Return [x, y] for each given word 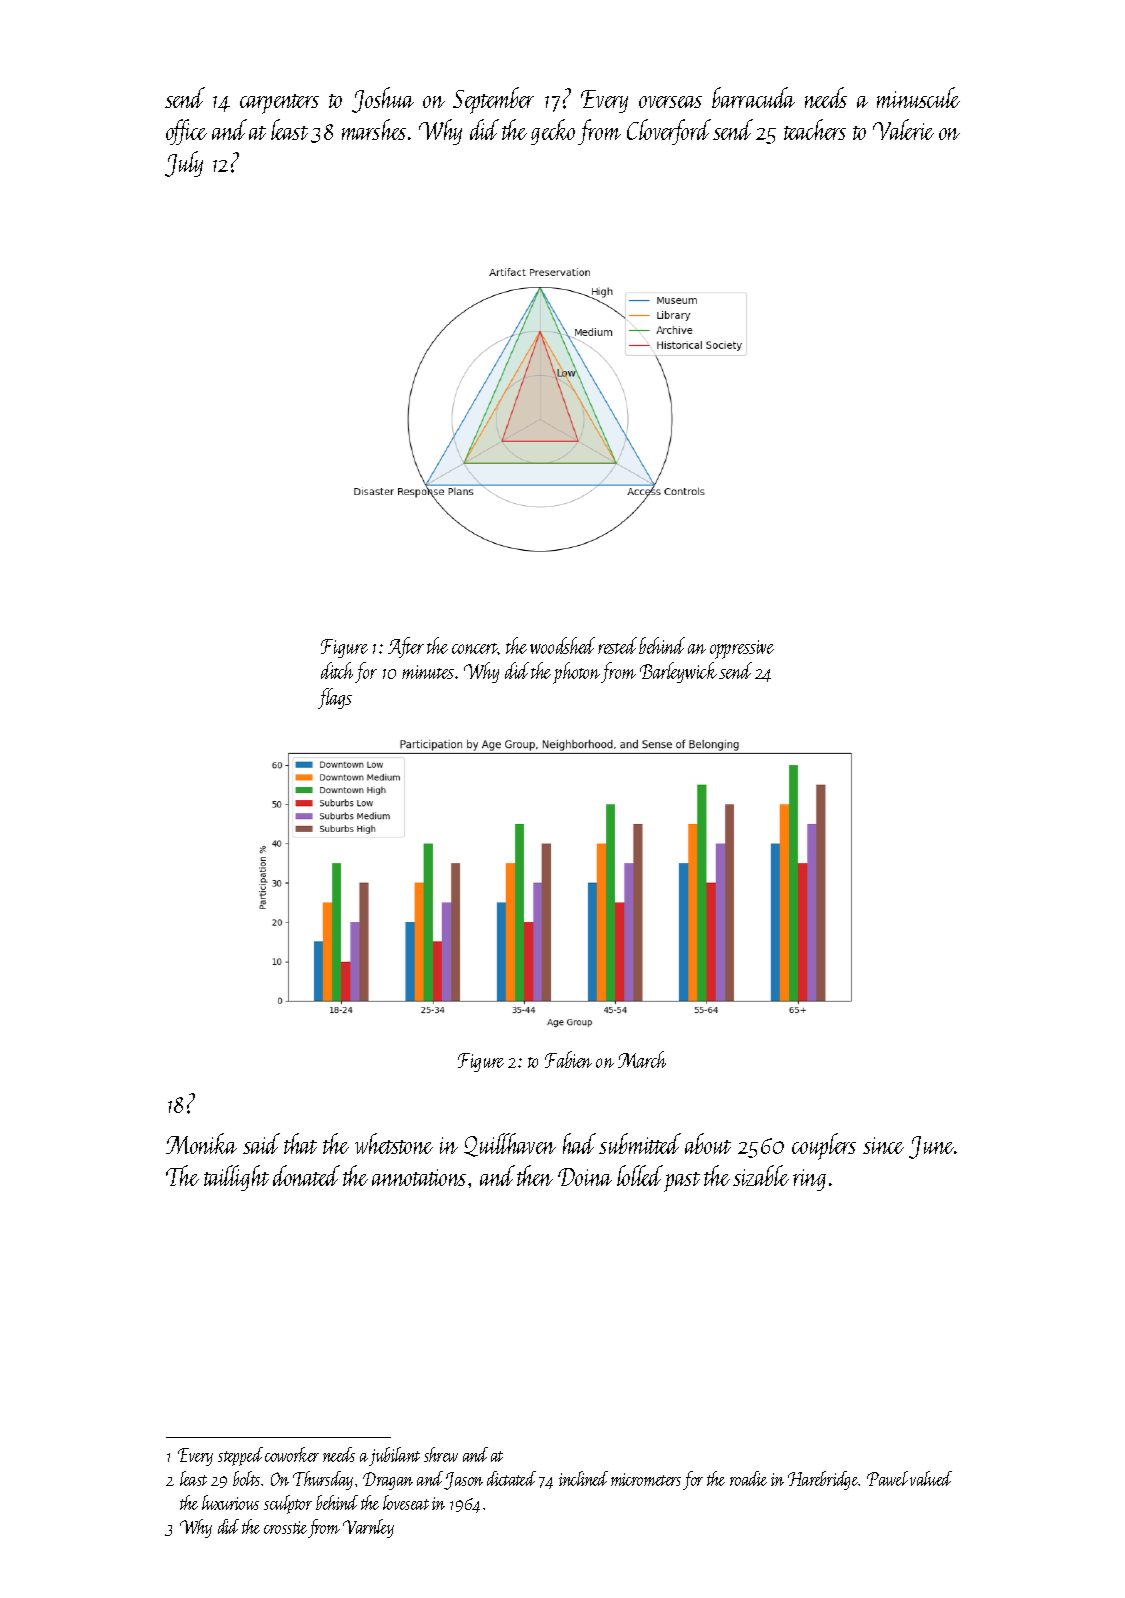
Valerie [903, 129]
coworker [292, 1454]
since [883, 1145]
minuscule [918, 97]
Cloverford [669, 132]
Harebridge [823, 1480]
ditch [337, 670]
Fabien [568, 1059]
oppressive [742, 649]
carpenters [279, 104]
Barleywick [678, 672]
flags [335, 698]
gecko [553, 132]
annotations [419, 1177]
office [186, 132]
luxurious [230, 1502]
